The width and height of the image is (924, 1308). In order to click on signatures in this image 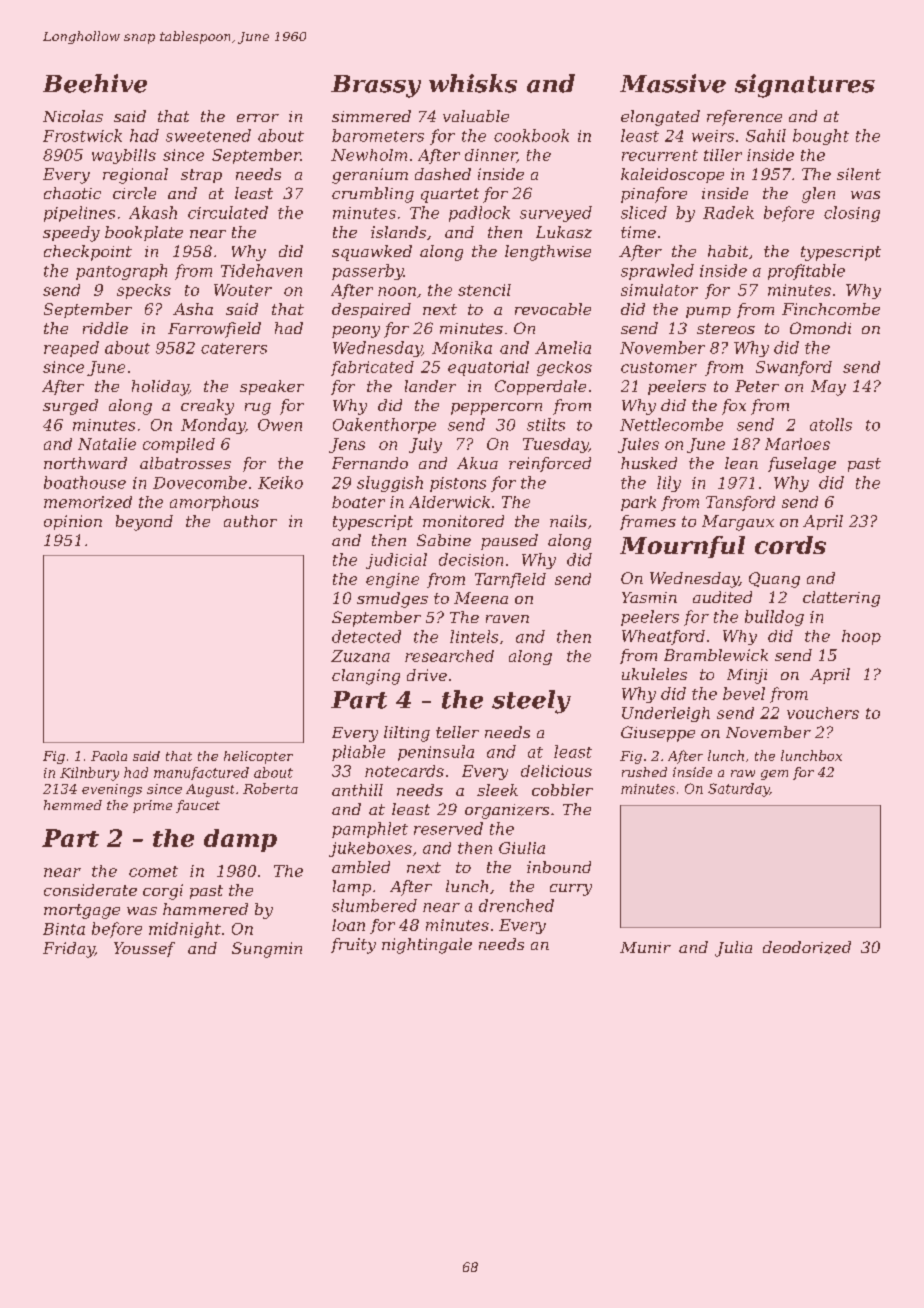, I will do `click(805, 86)`.
